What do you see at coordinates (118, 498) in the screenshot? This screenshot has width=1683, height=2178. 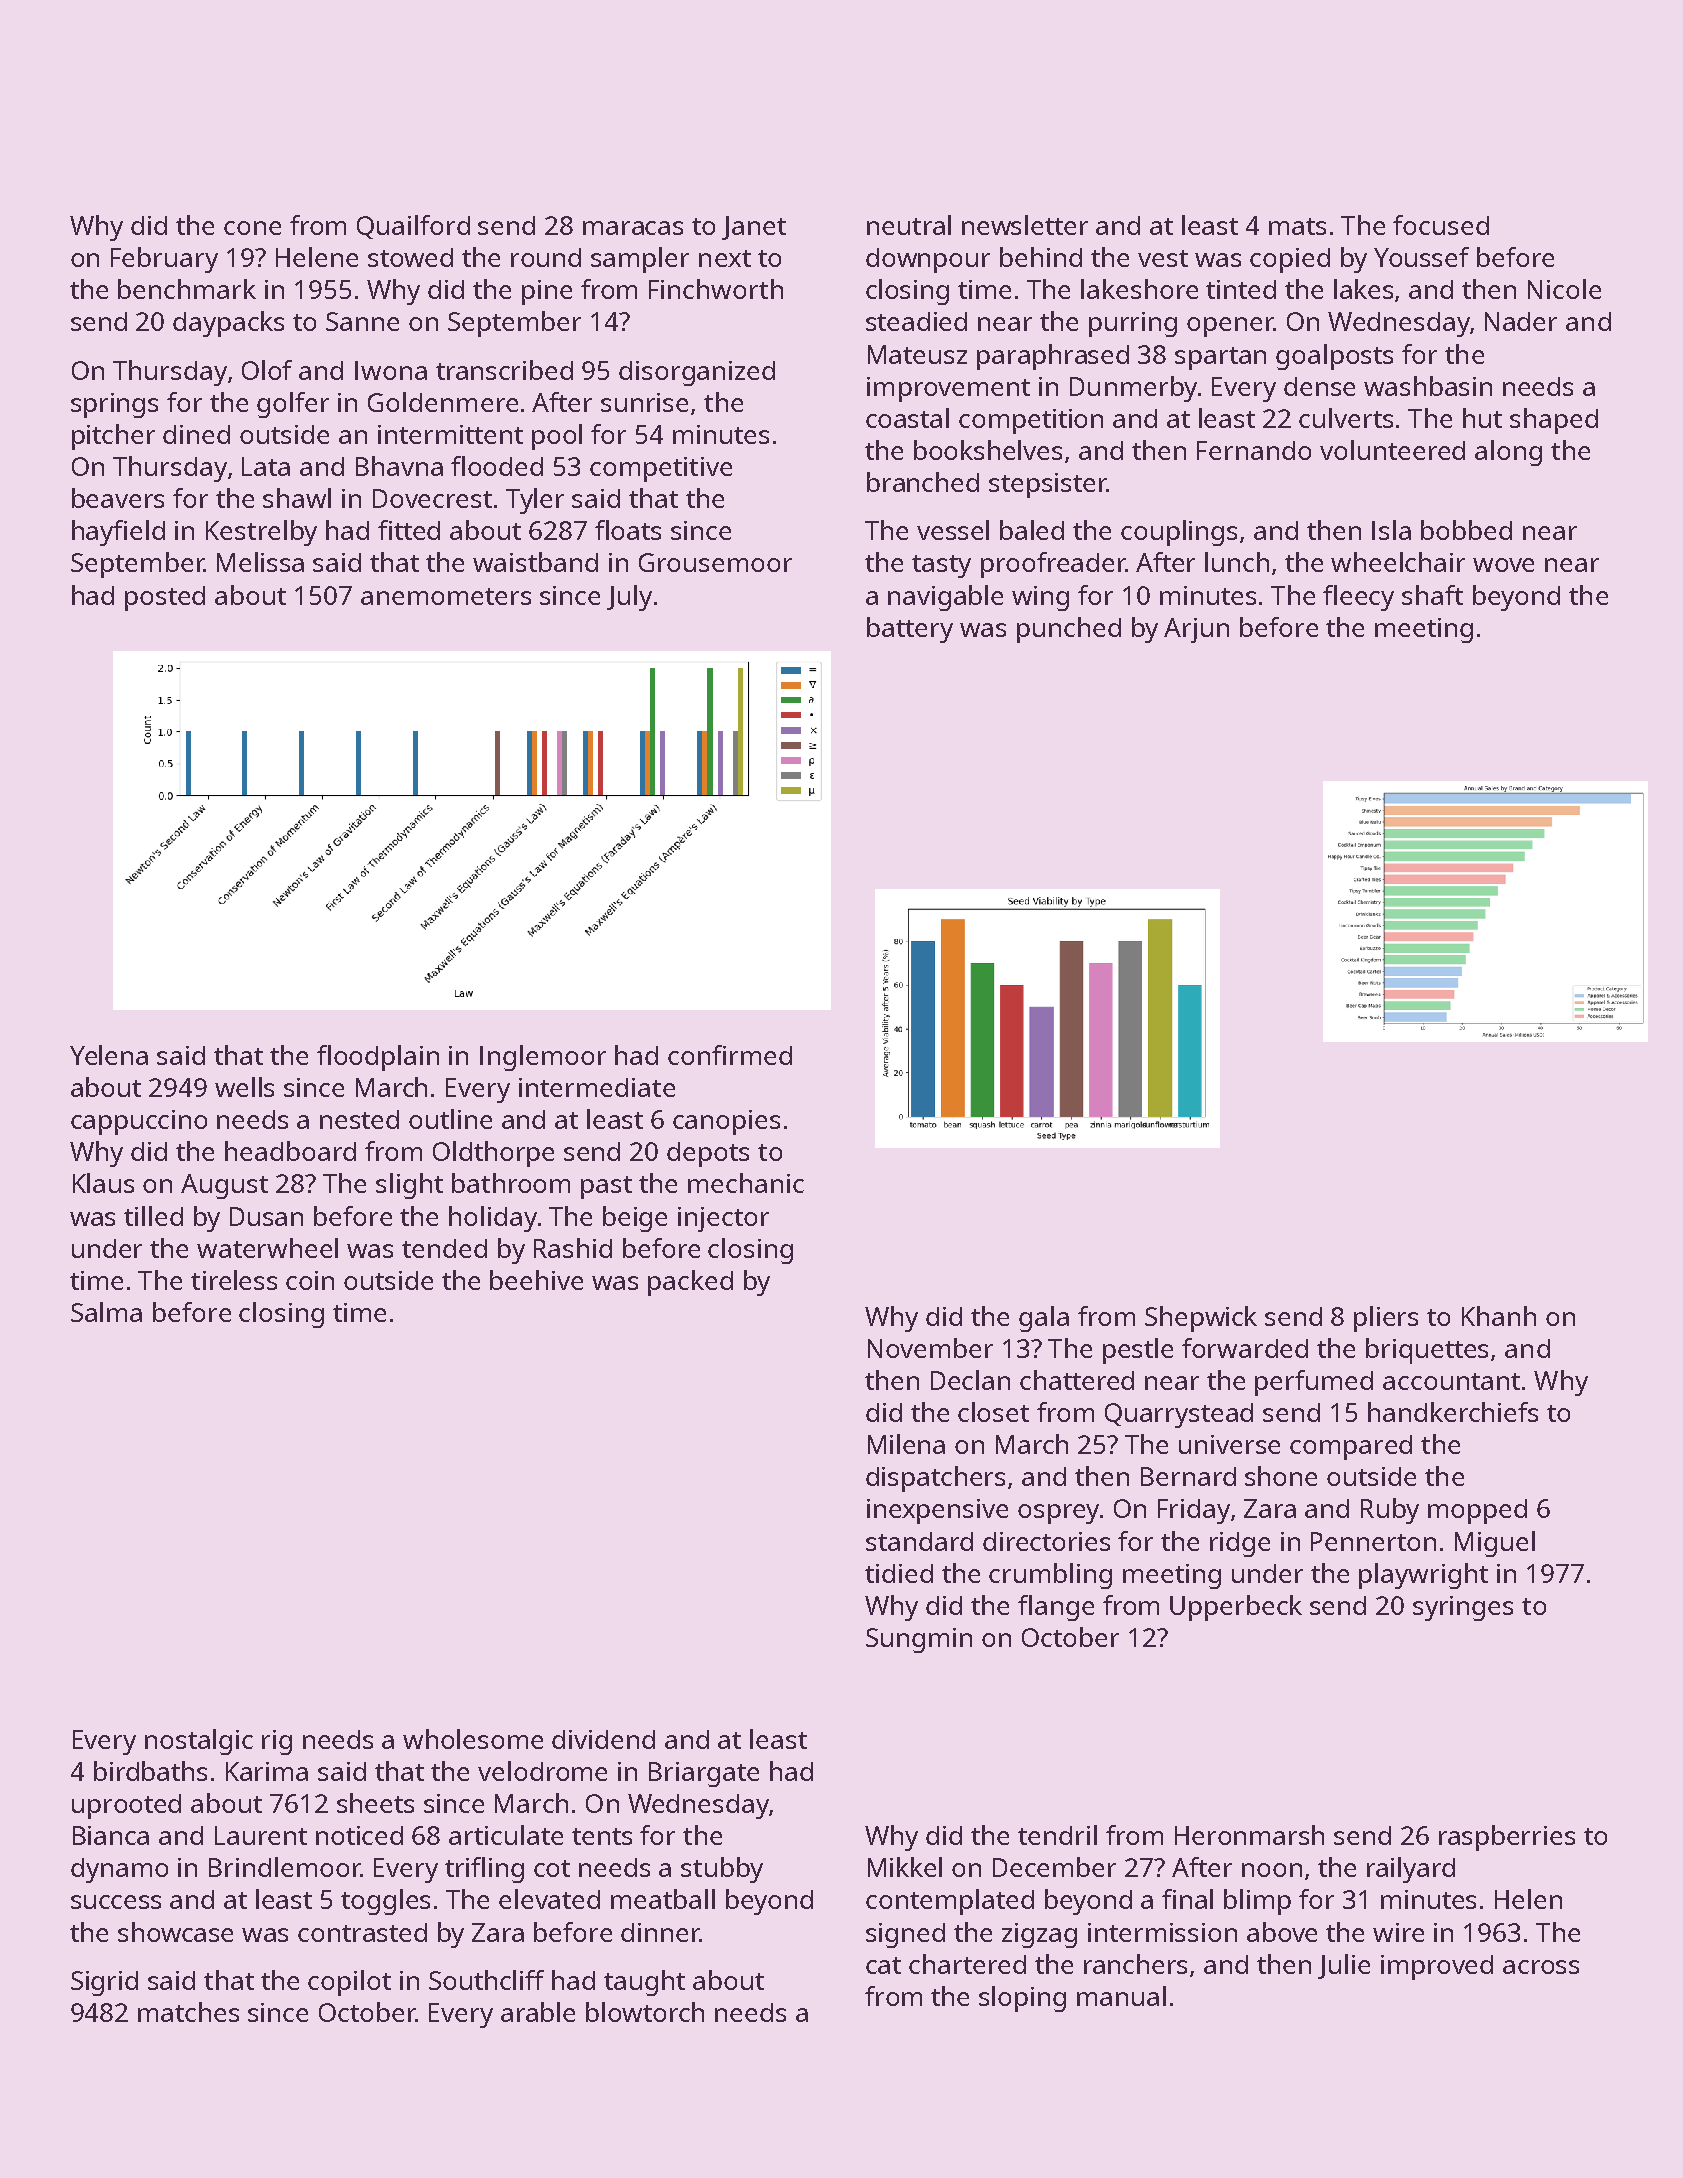 I see `beavers` at bounding box center [118, 498].
